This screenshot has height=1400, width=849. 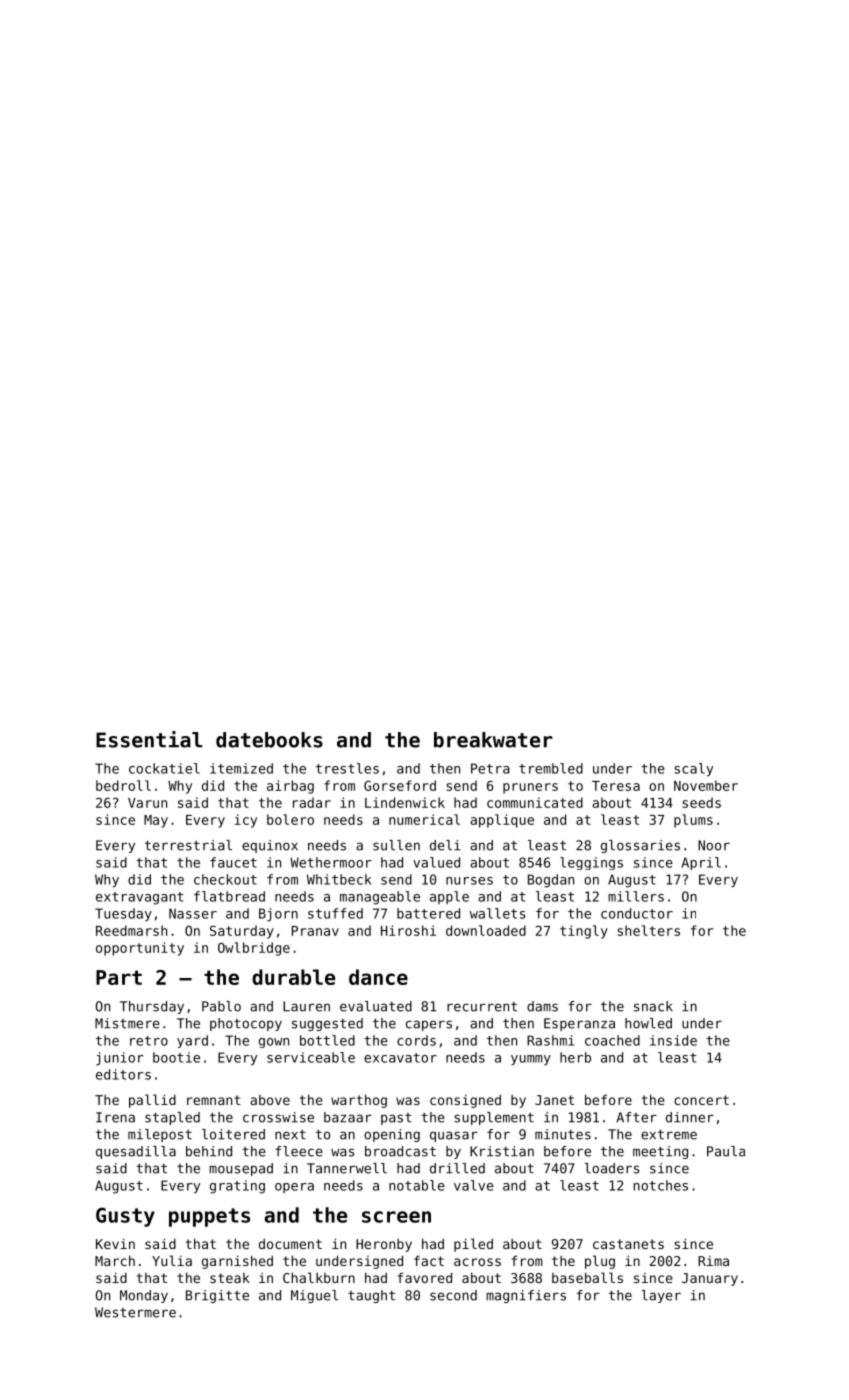 I want to click on Hiroshi, so click(x=408, y=930).
